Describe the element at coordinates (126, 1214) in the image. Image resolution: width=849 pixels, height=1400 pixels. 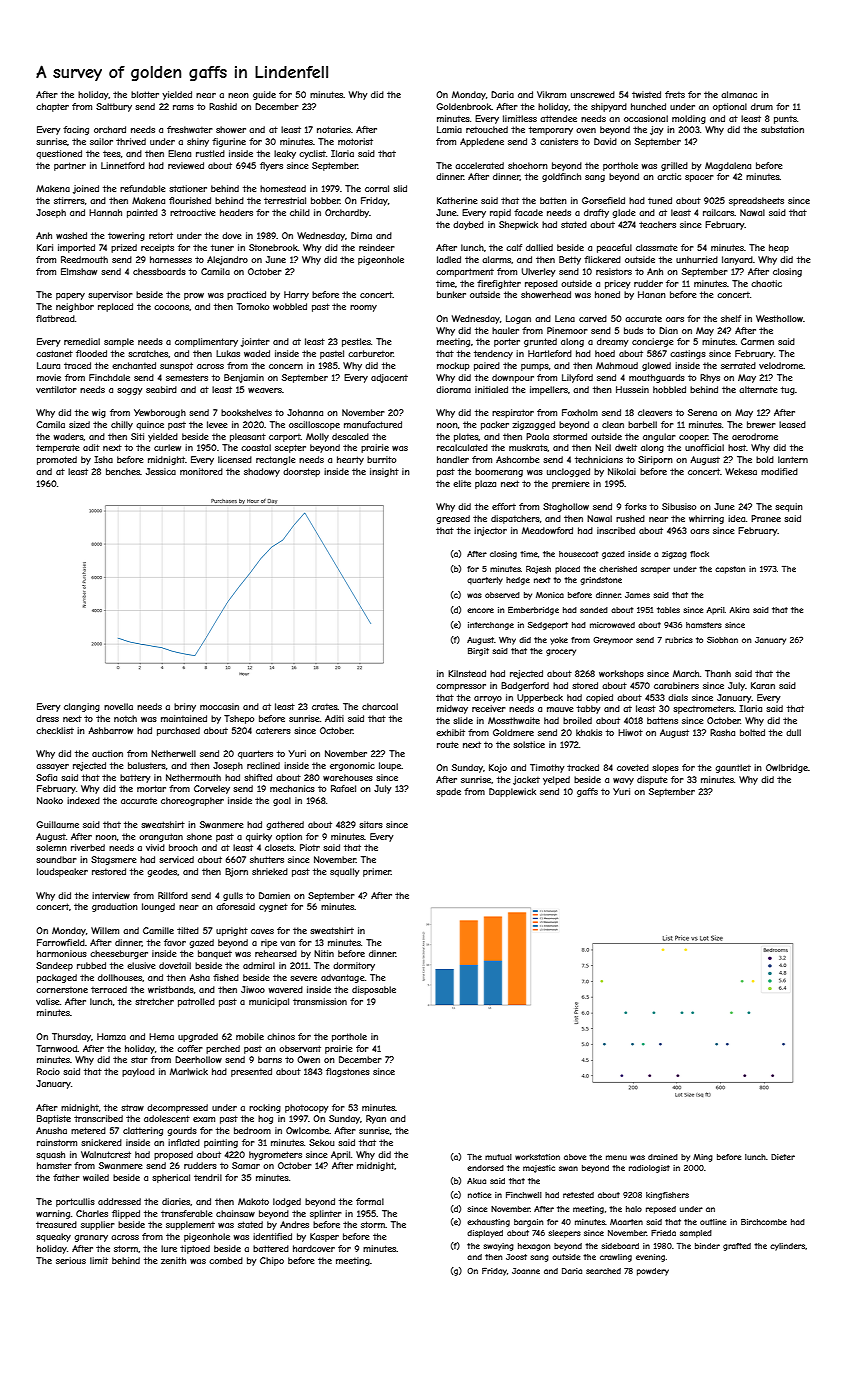
I see `flipped` at that location.
